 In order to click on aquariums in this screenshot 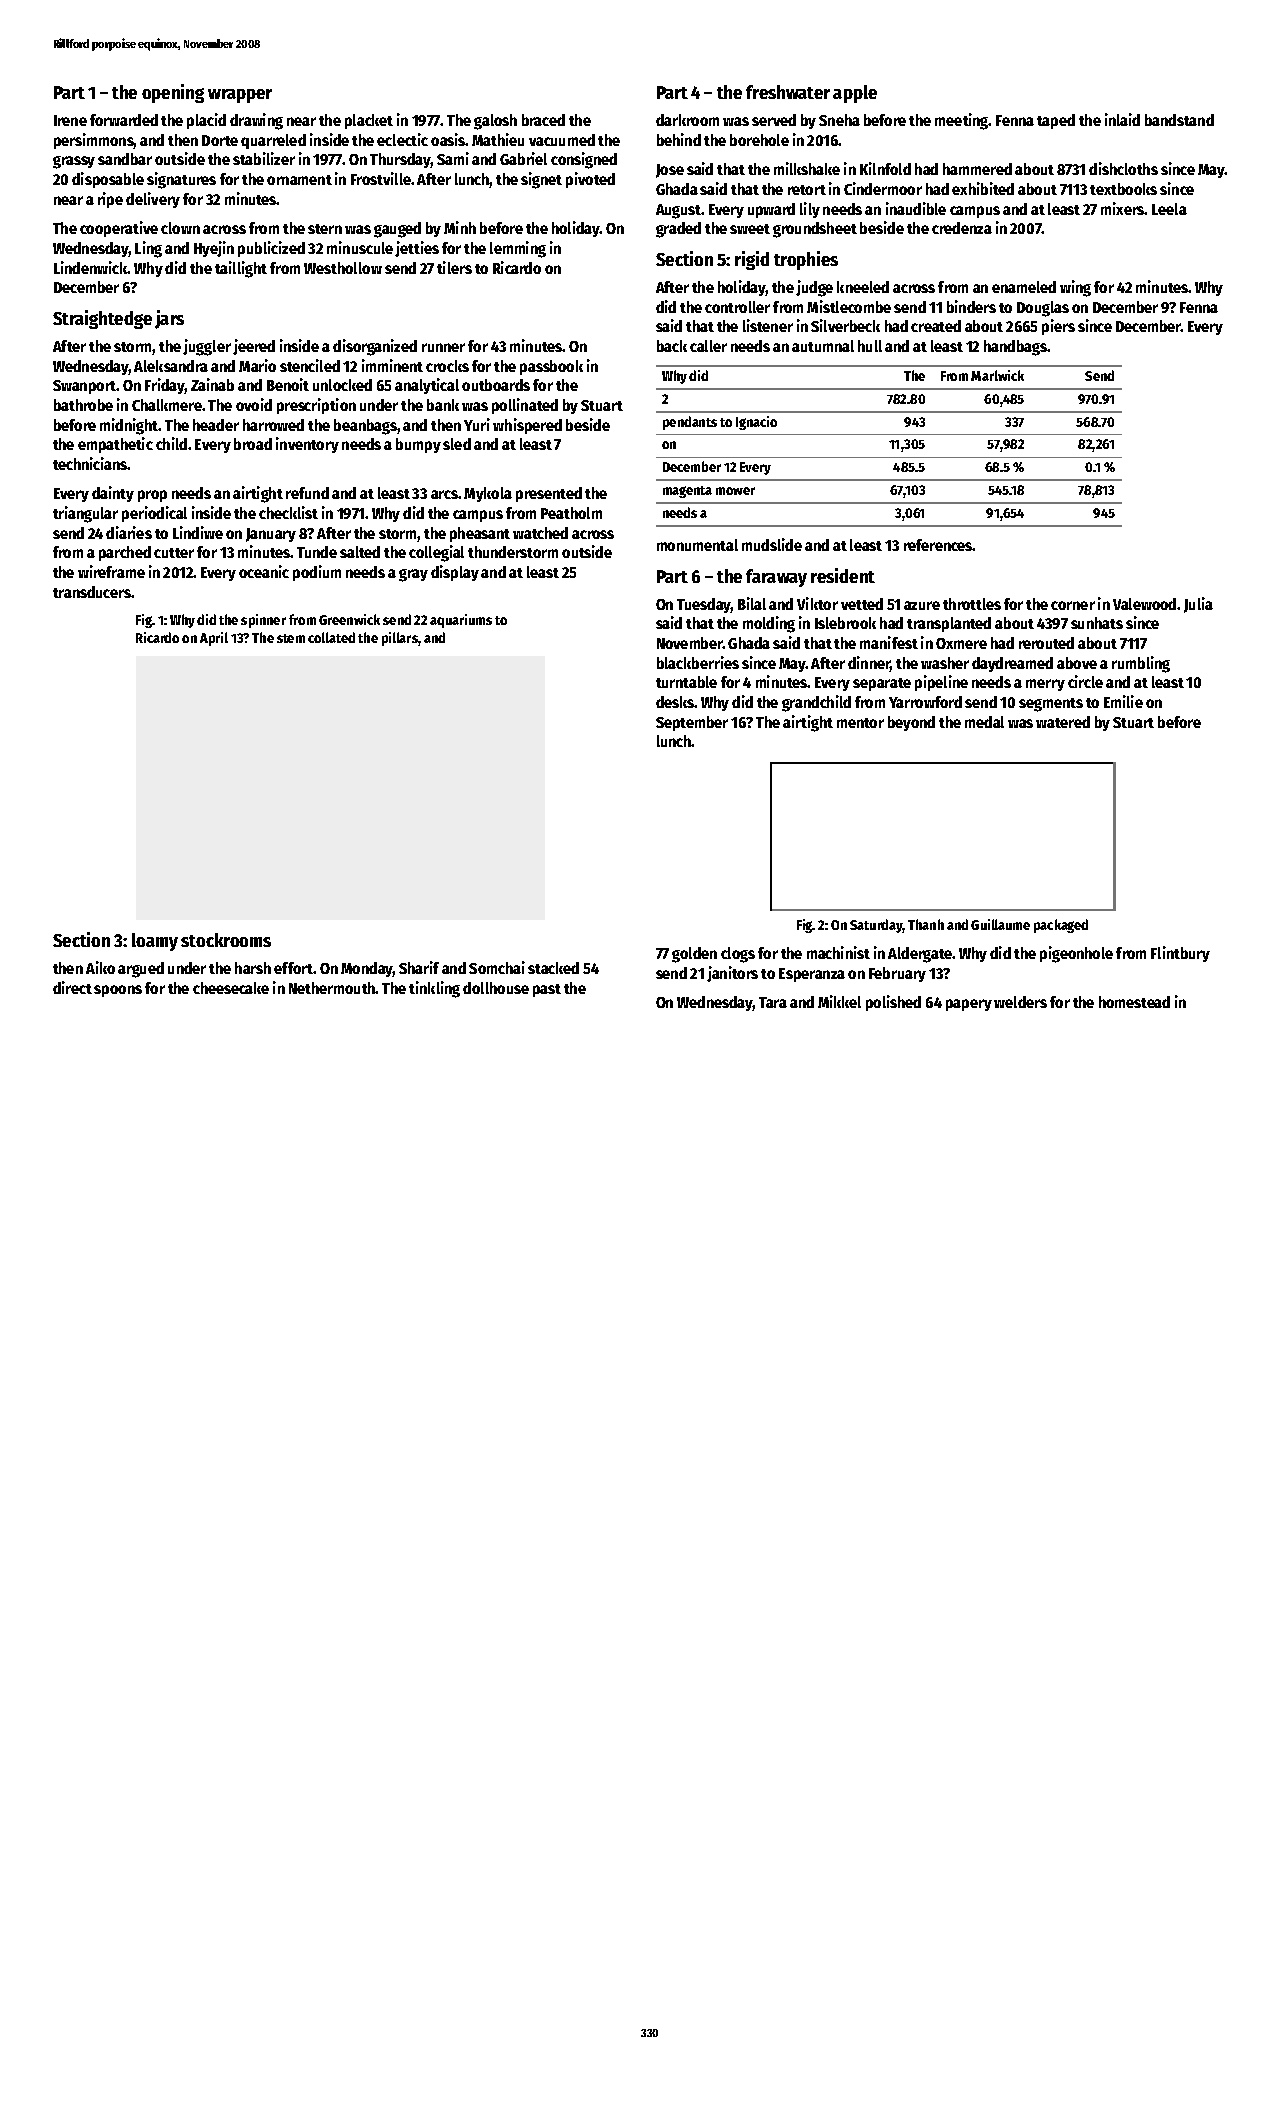, I will do `click(461, 621)`.
